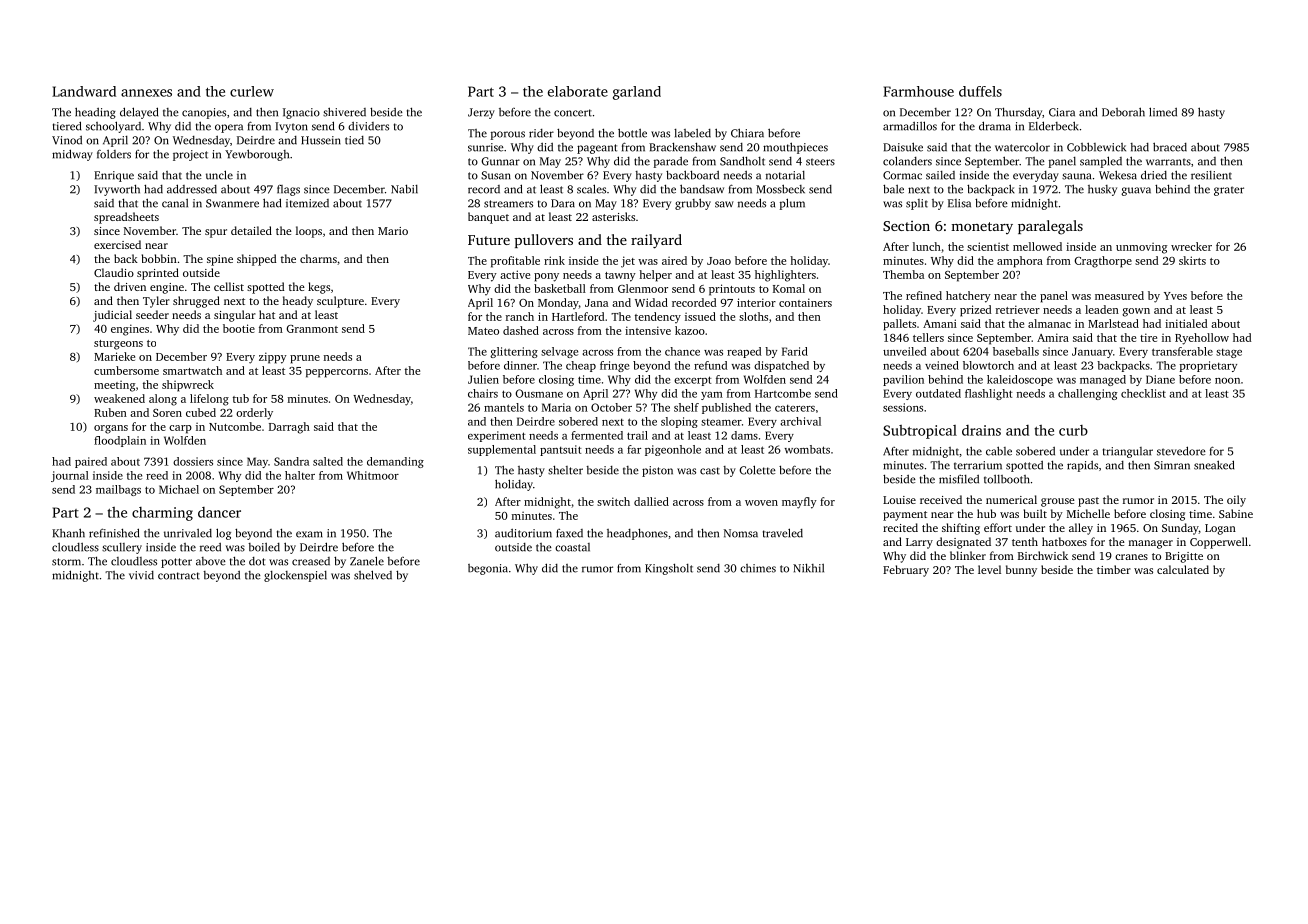 This screenshot has width=1308, height=924. I want to click on scullery, so click(122, 548).
